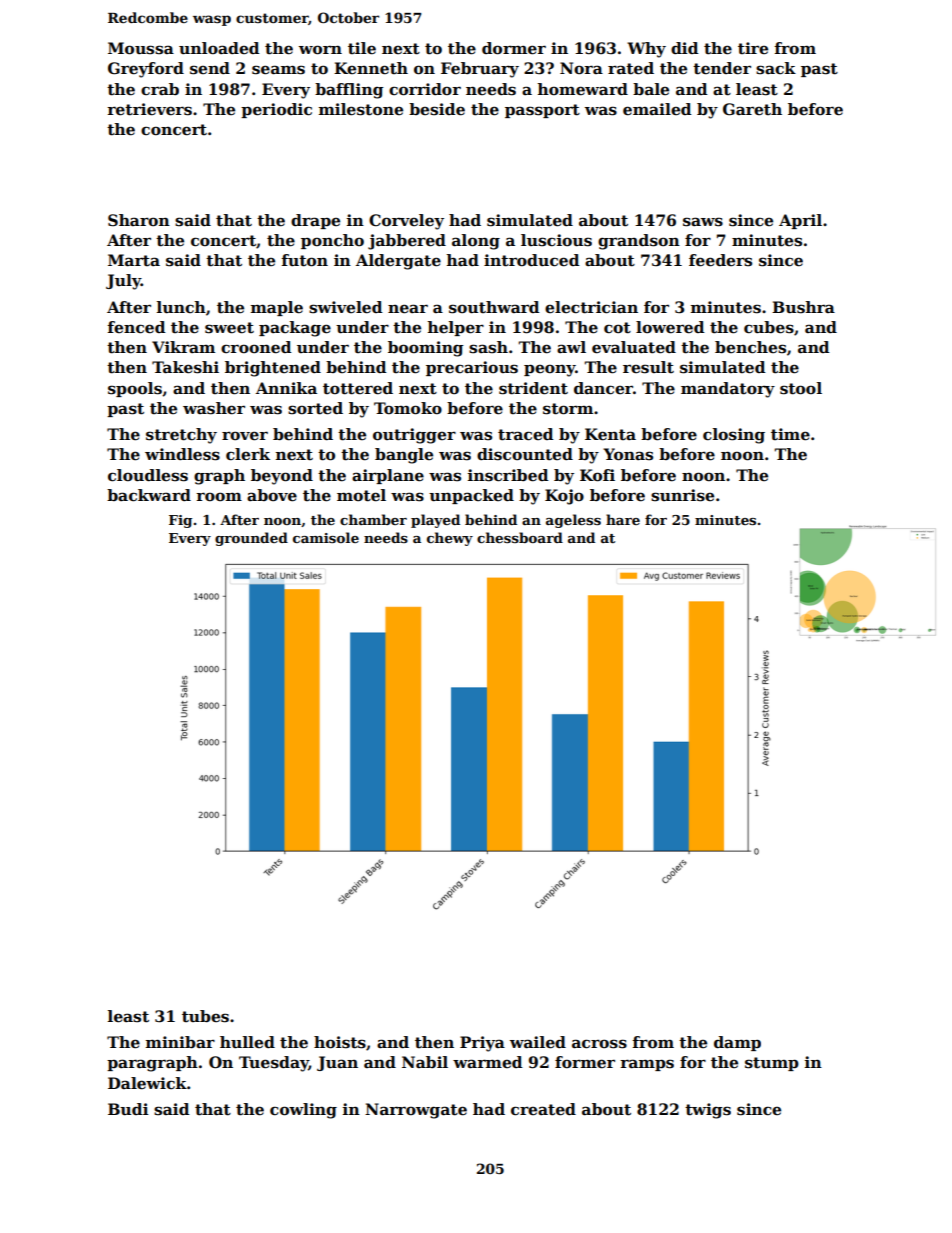 Image resolution: width=952 pixels, height=1233 pixels. Describe the element at coordinates (362, 48) in the screenshot. I see `tile` at that location.
